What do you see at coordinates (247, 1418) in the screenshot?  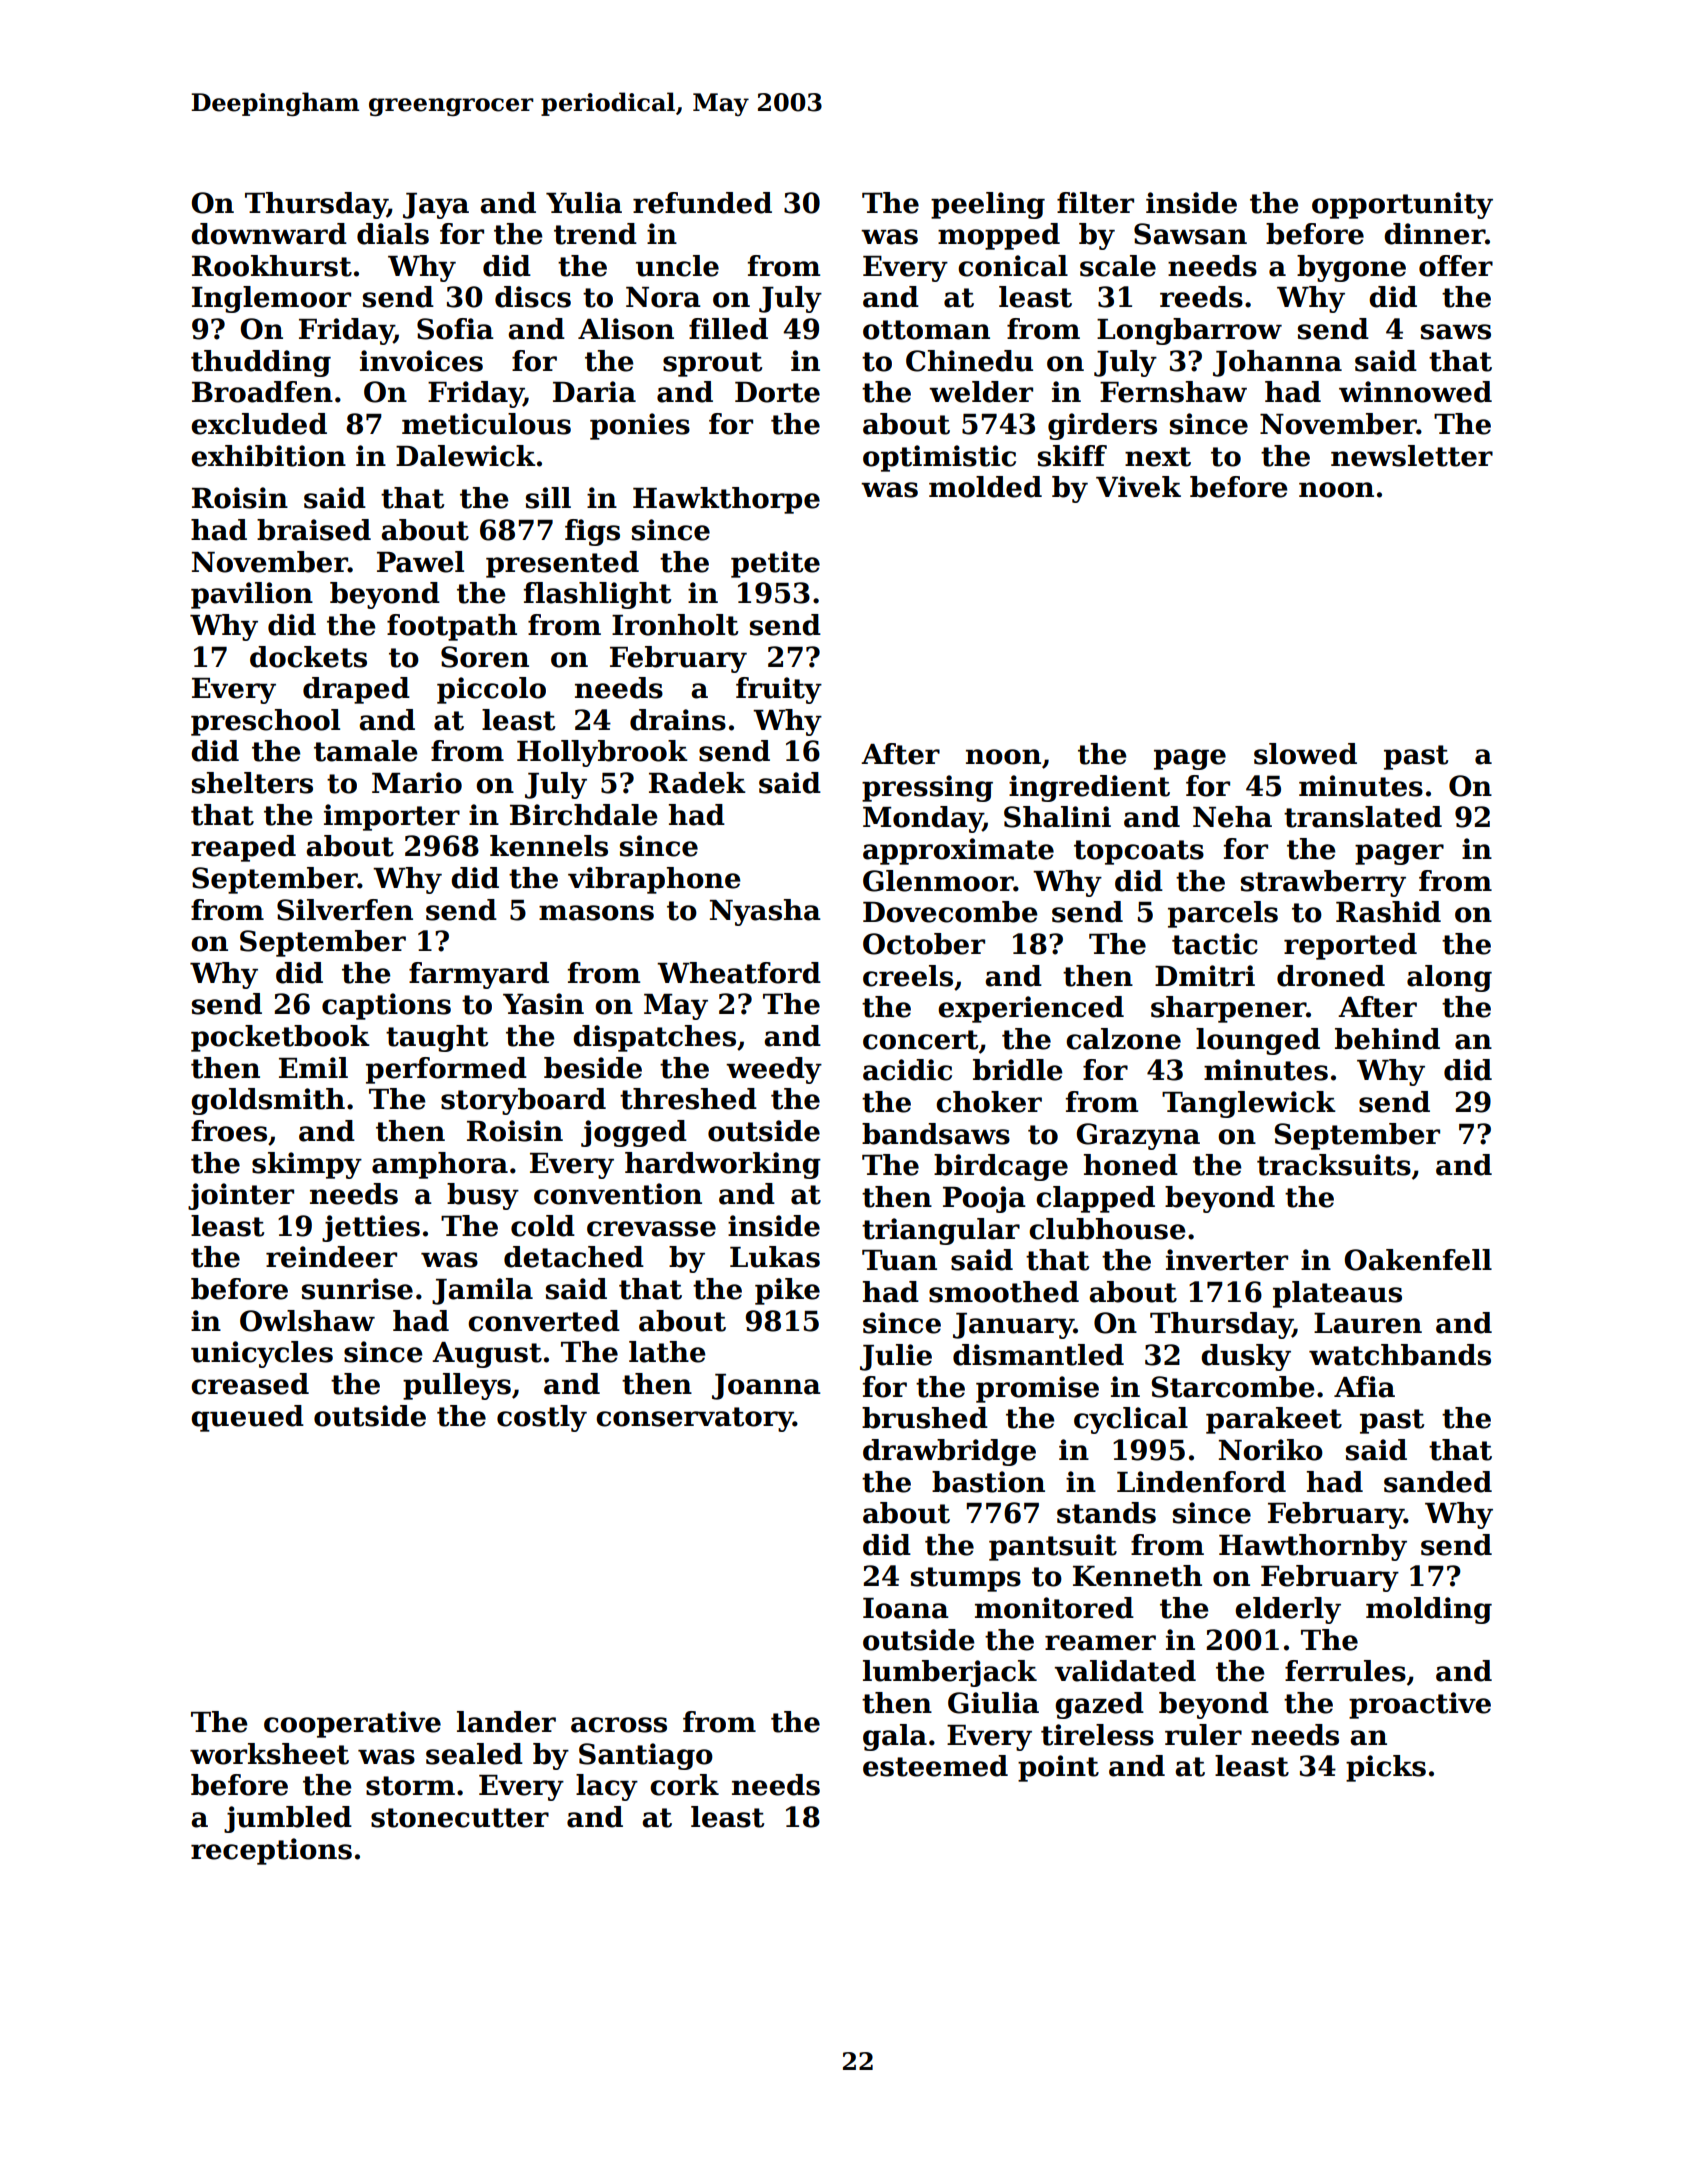 I see `queued` at bounding box center [247, 1418].
